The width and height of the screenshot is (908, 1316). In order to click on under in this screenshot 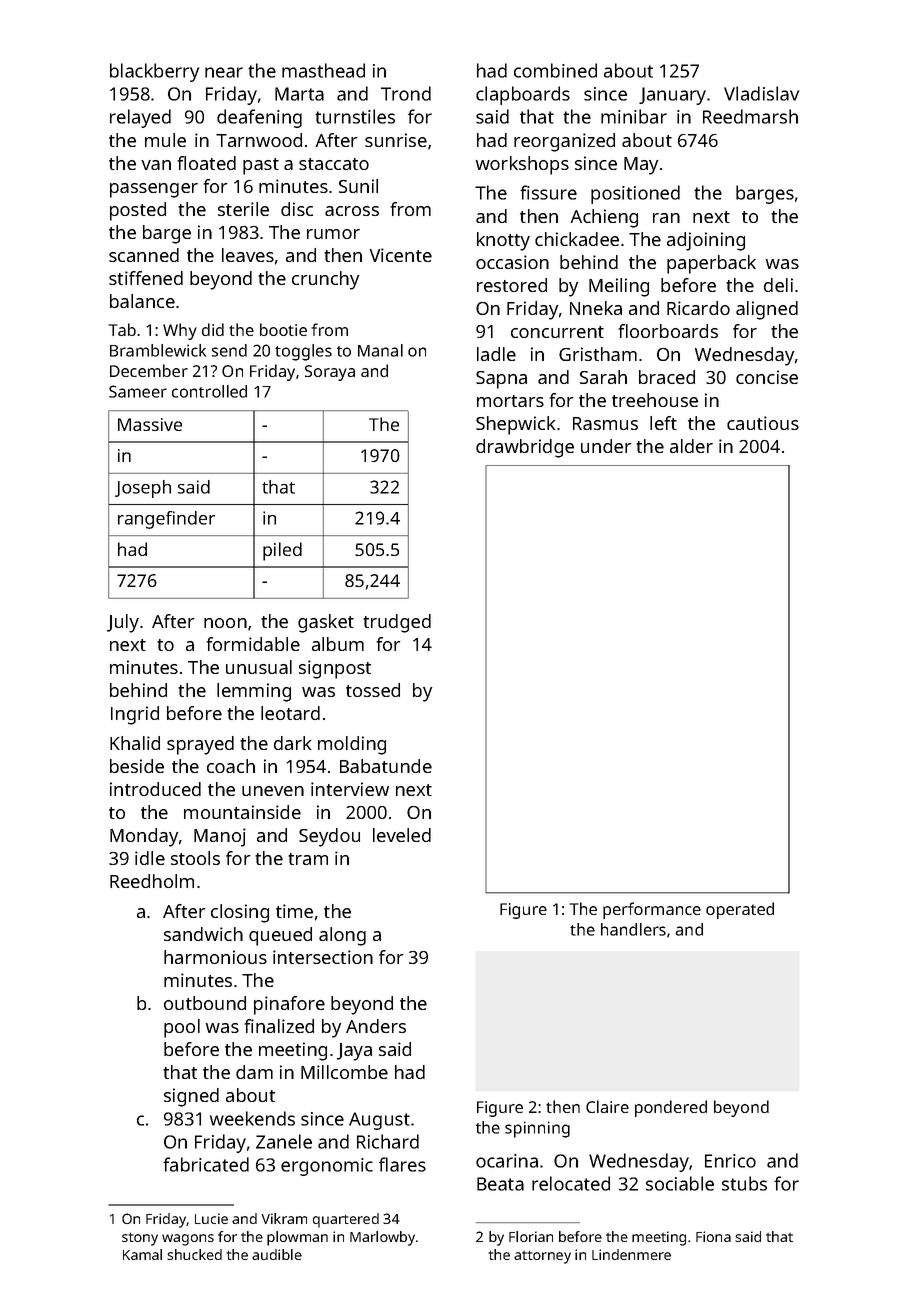, I will do `click(606, 446)`.
